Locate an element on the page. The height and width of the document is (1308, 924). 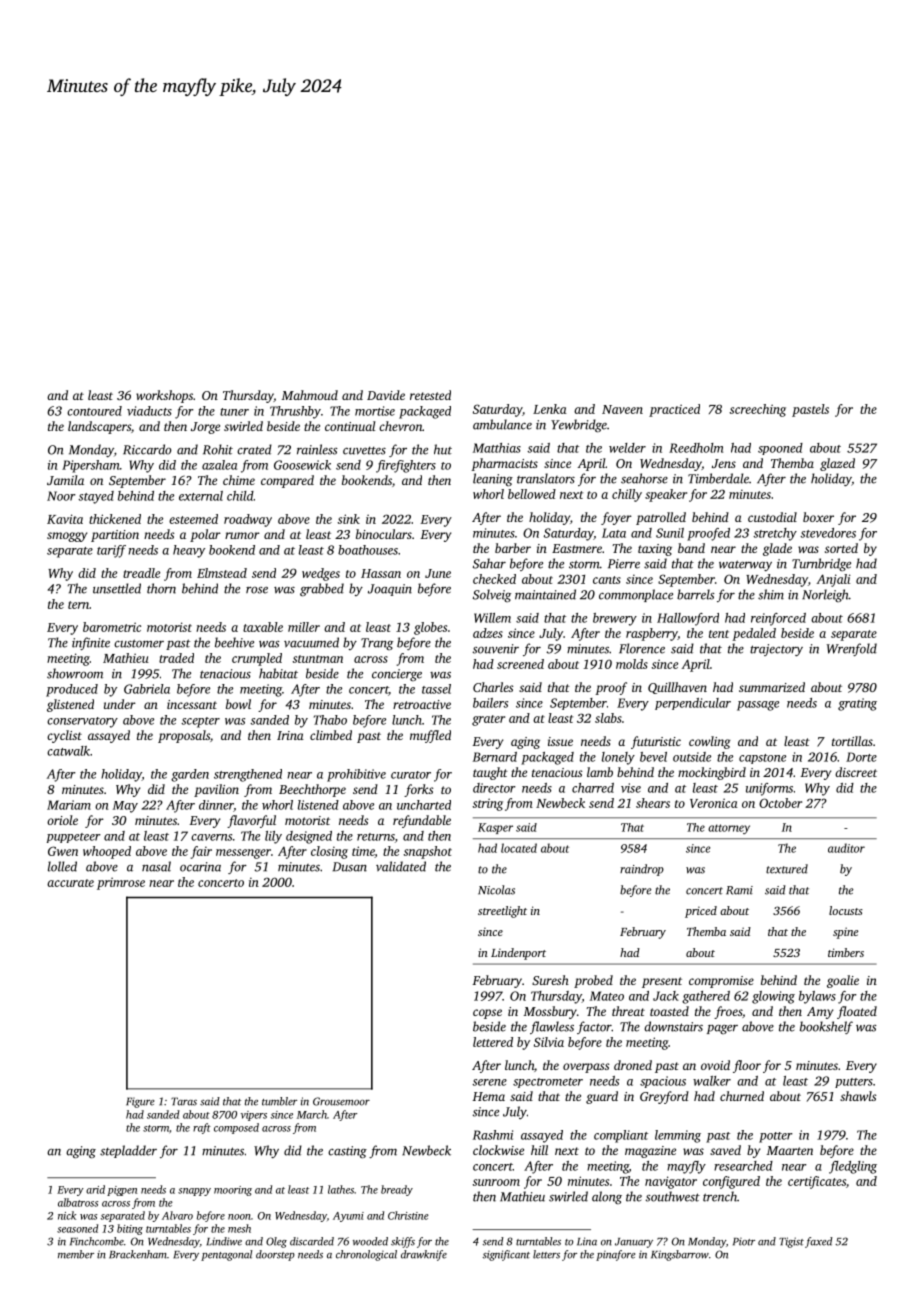
Suresh is located at coordinates (550, 980).
